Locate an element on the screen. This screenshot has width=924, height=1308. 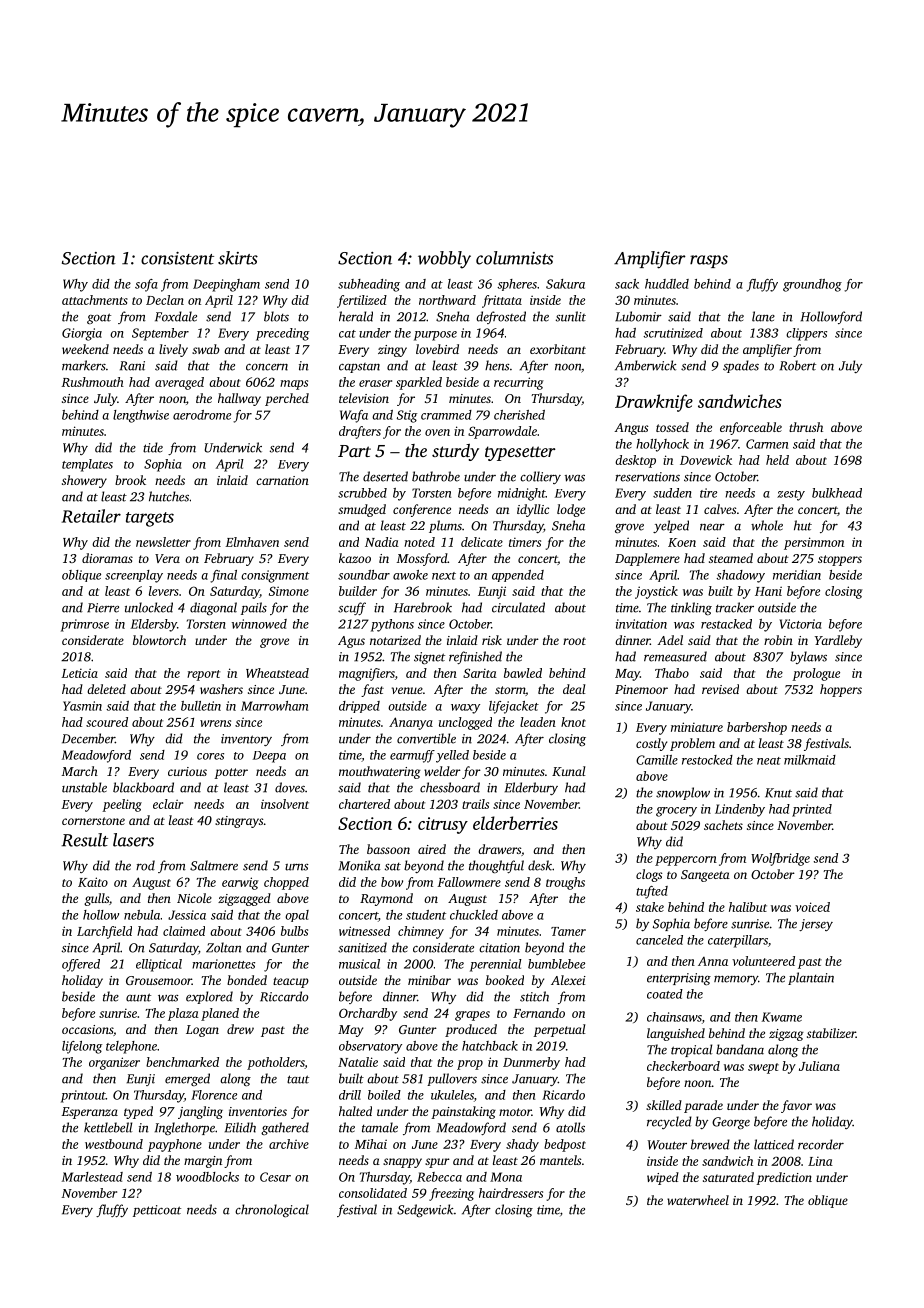
chainsaws is located at coordinates (674, 1017).
